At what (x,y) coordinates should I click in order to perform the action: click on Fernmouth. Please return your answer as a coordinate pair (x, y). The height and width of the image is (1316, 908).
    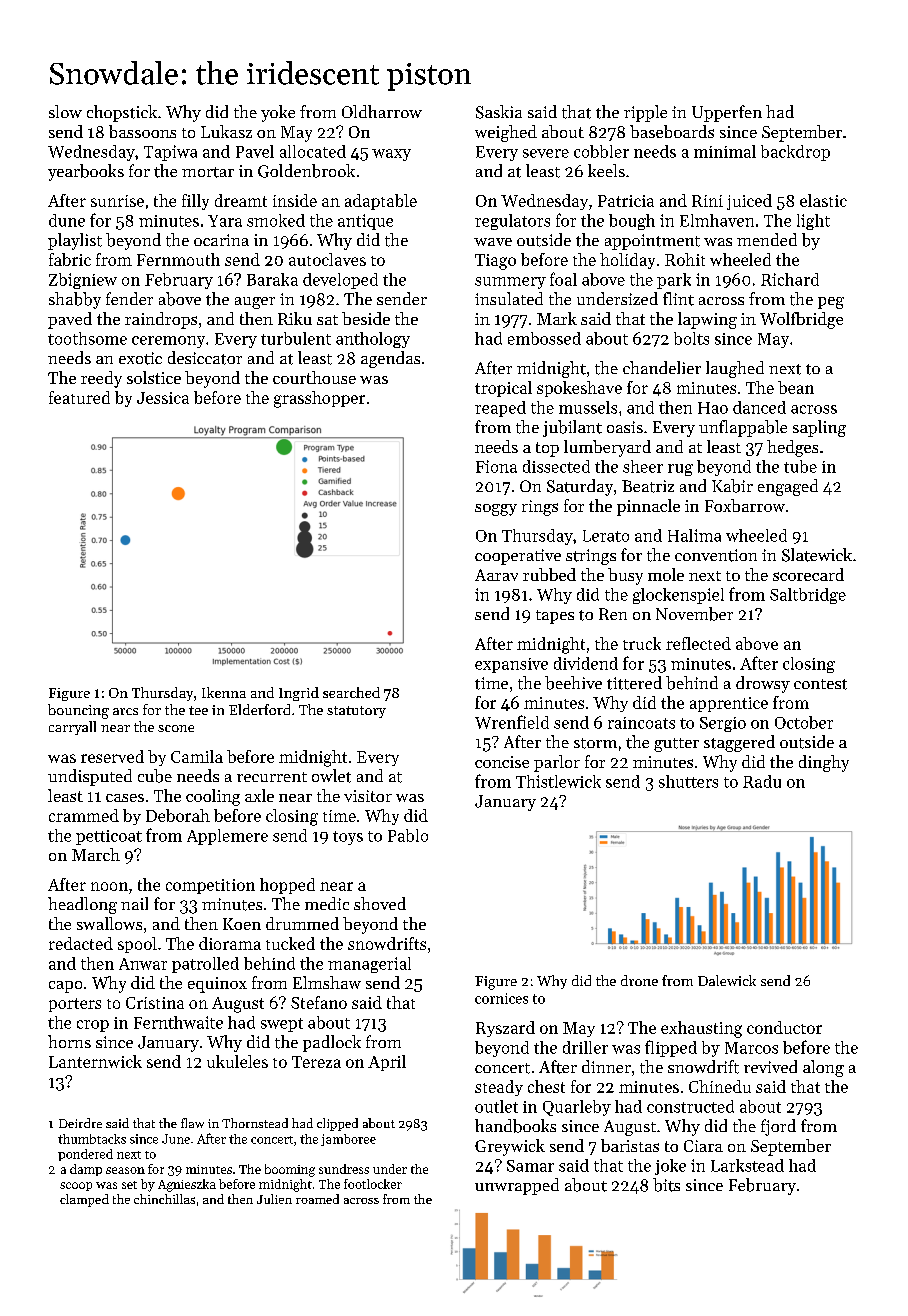
    Looking at the image, I should click on (178, 259).
